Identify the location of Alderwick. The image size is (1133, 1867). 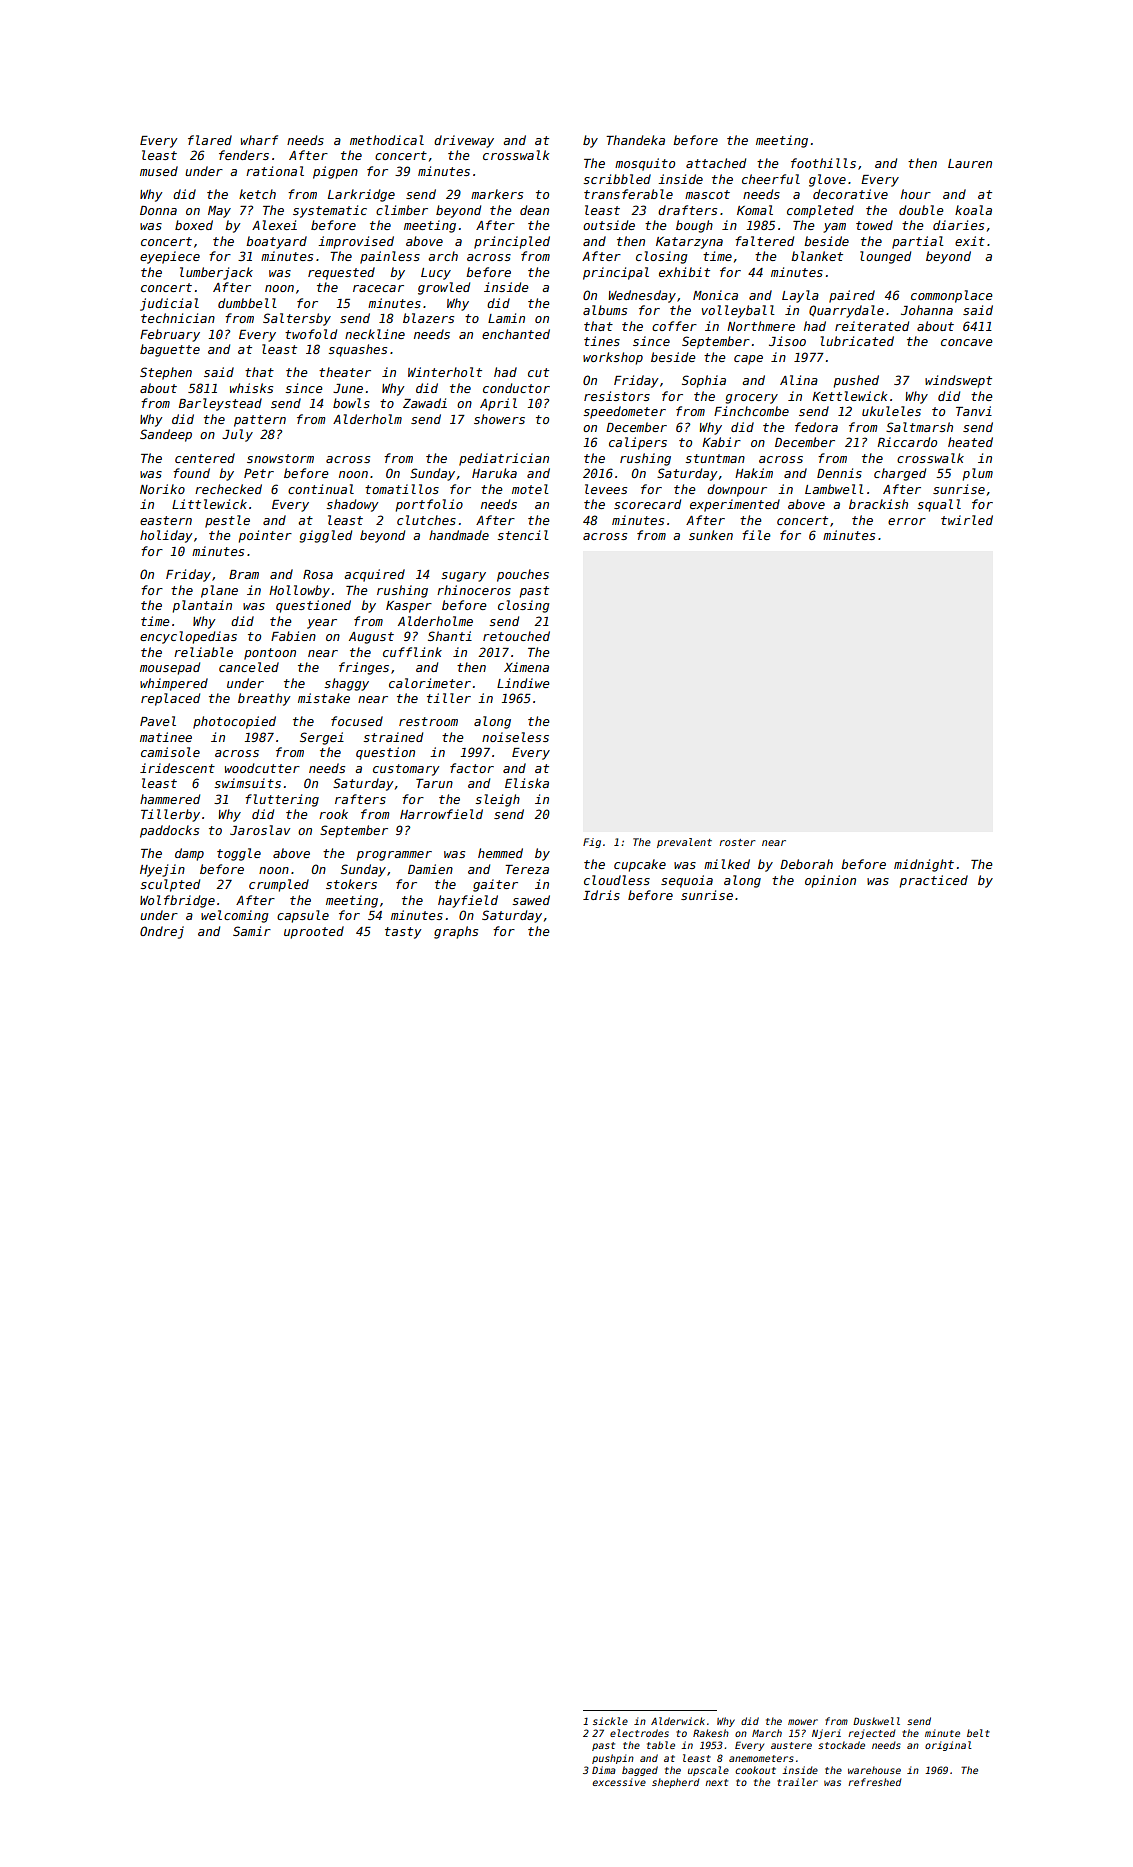
(678, 1721).
